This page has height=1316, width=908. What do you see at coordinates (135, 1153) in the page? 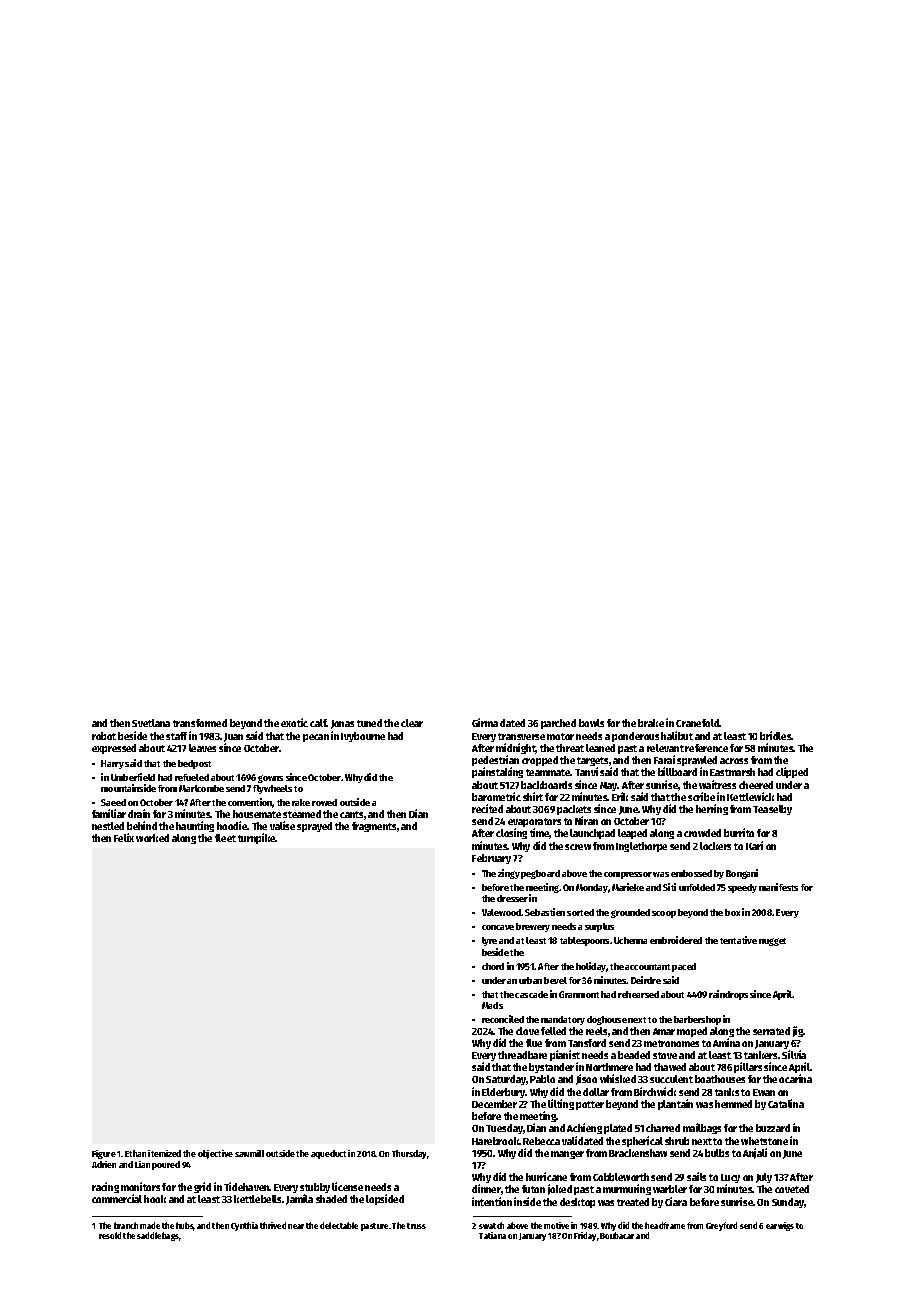
I see `Ethan` at bounding box center [135, 1153].
